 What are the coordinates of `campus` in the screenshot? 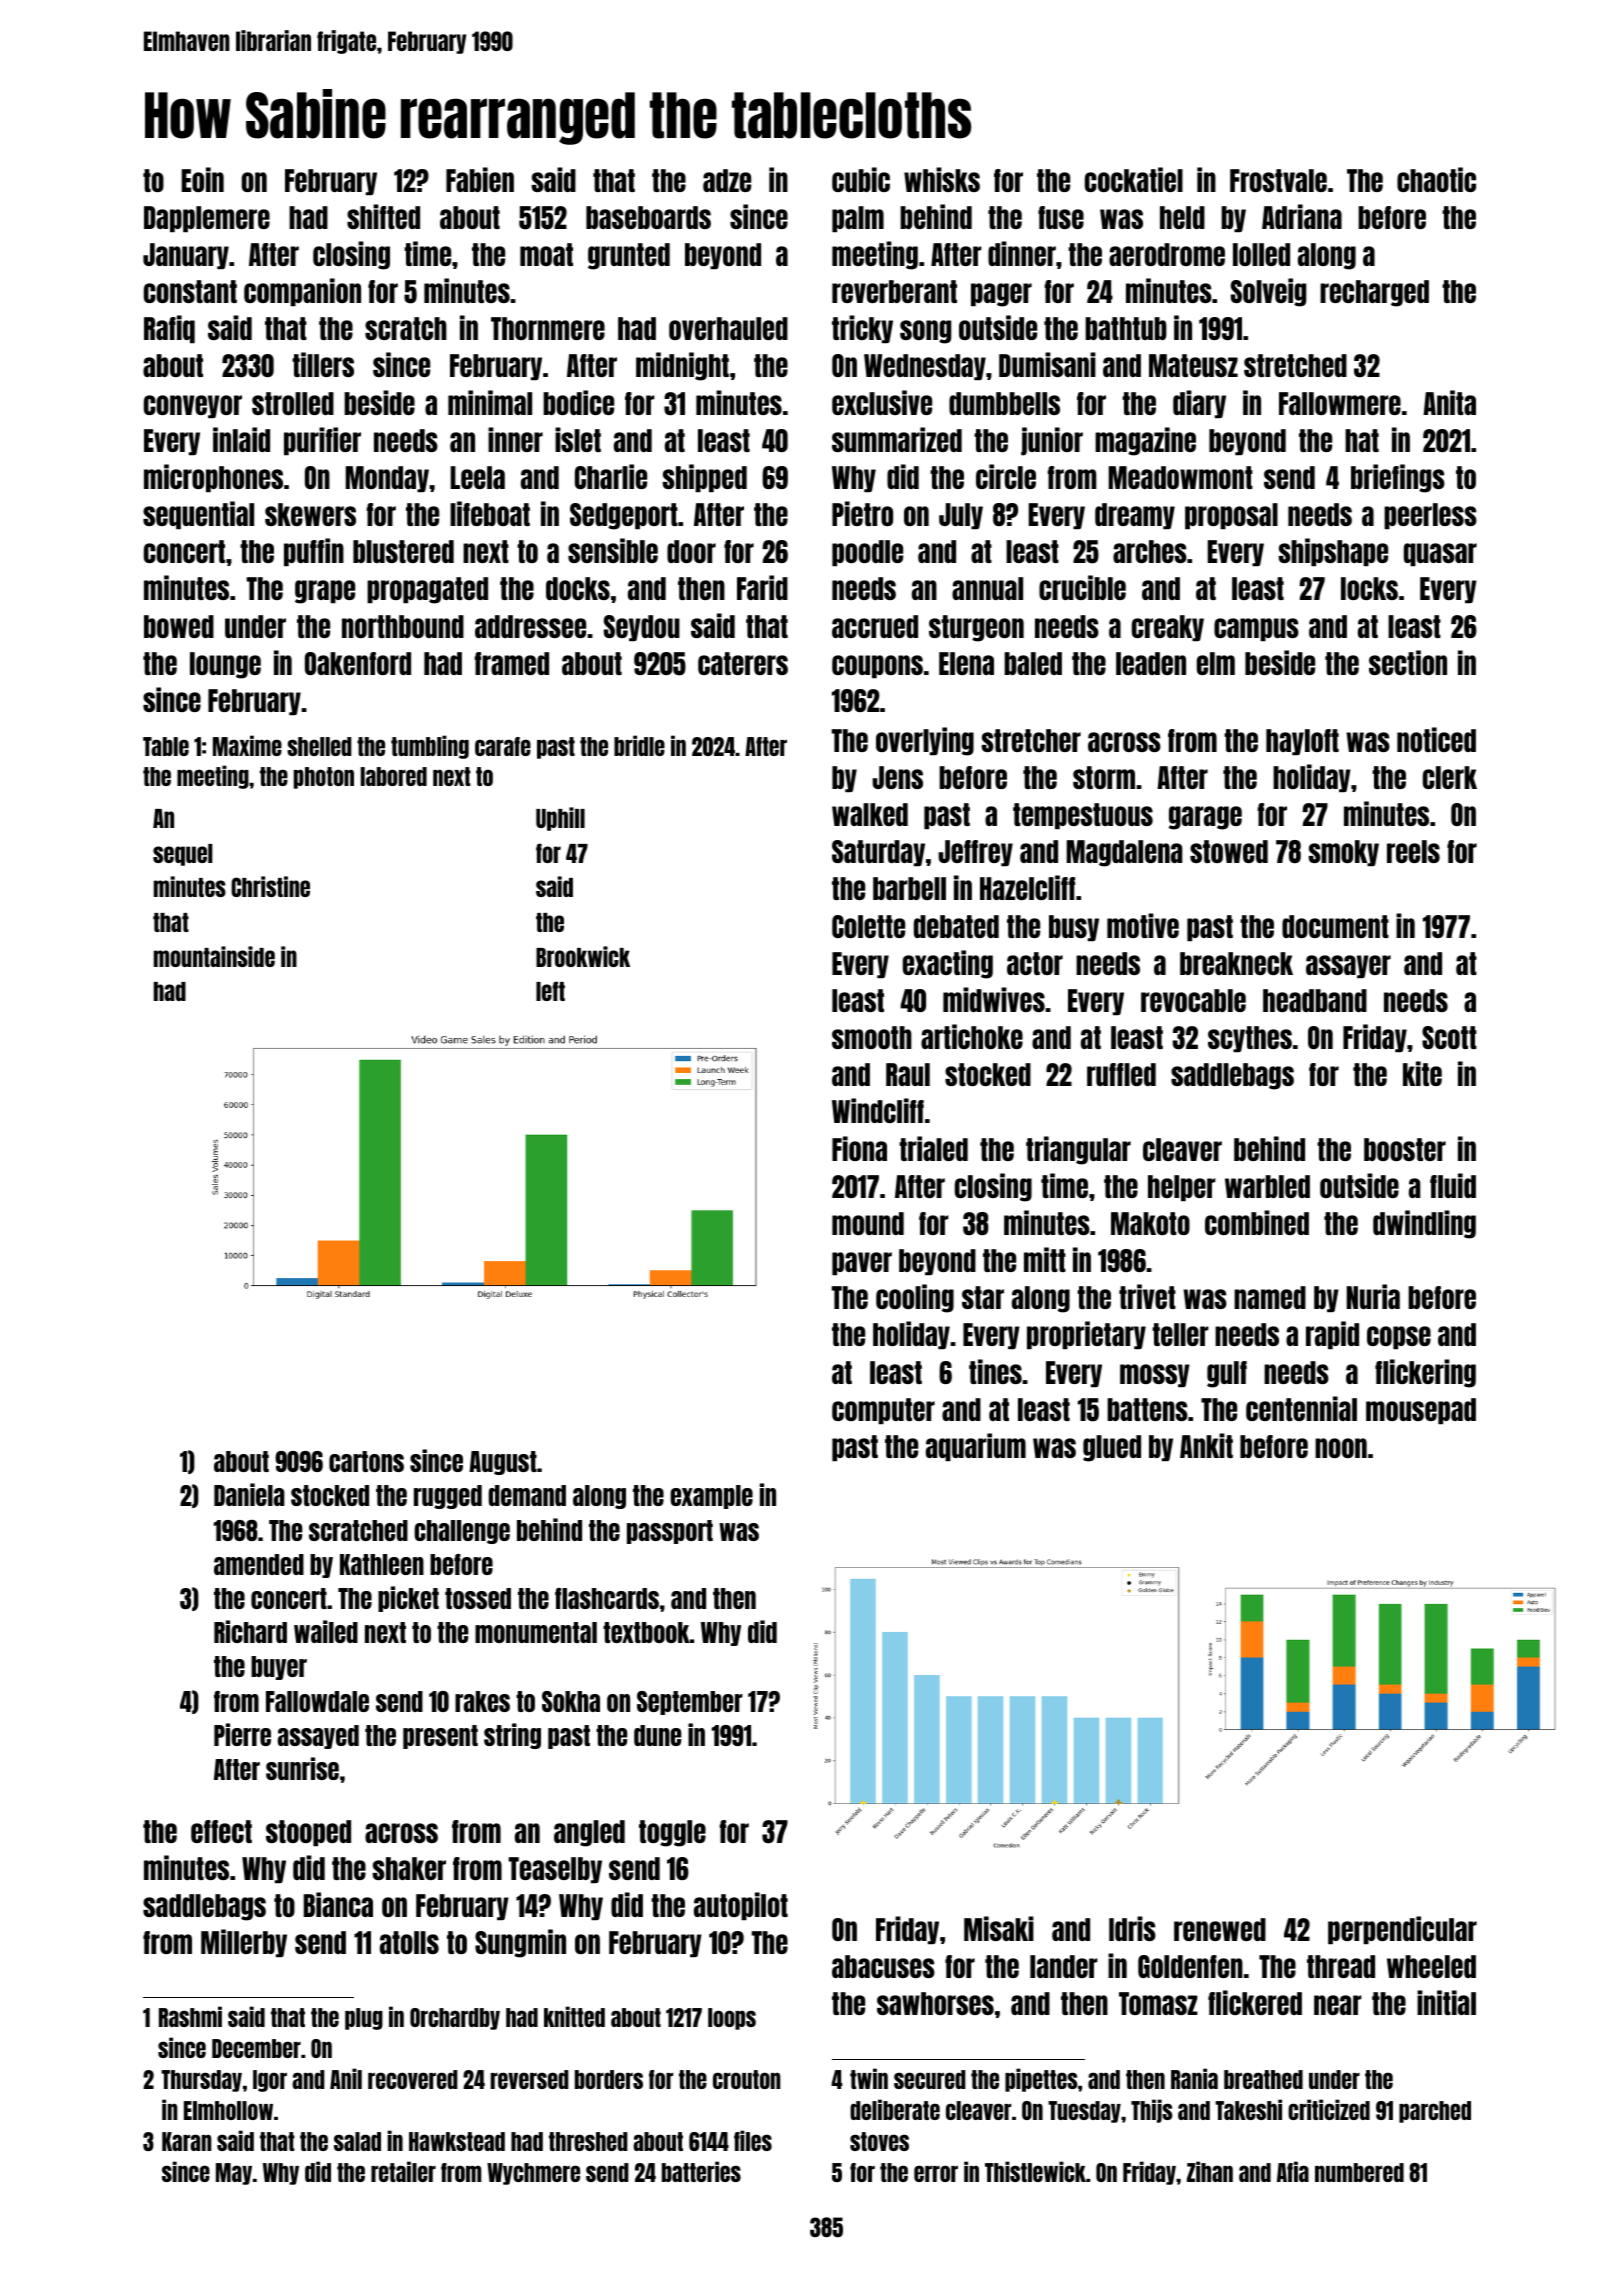 It's located at (1256, 629).
